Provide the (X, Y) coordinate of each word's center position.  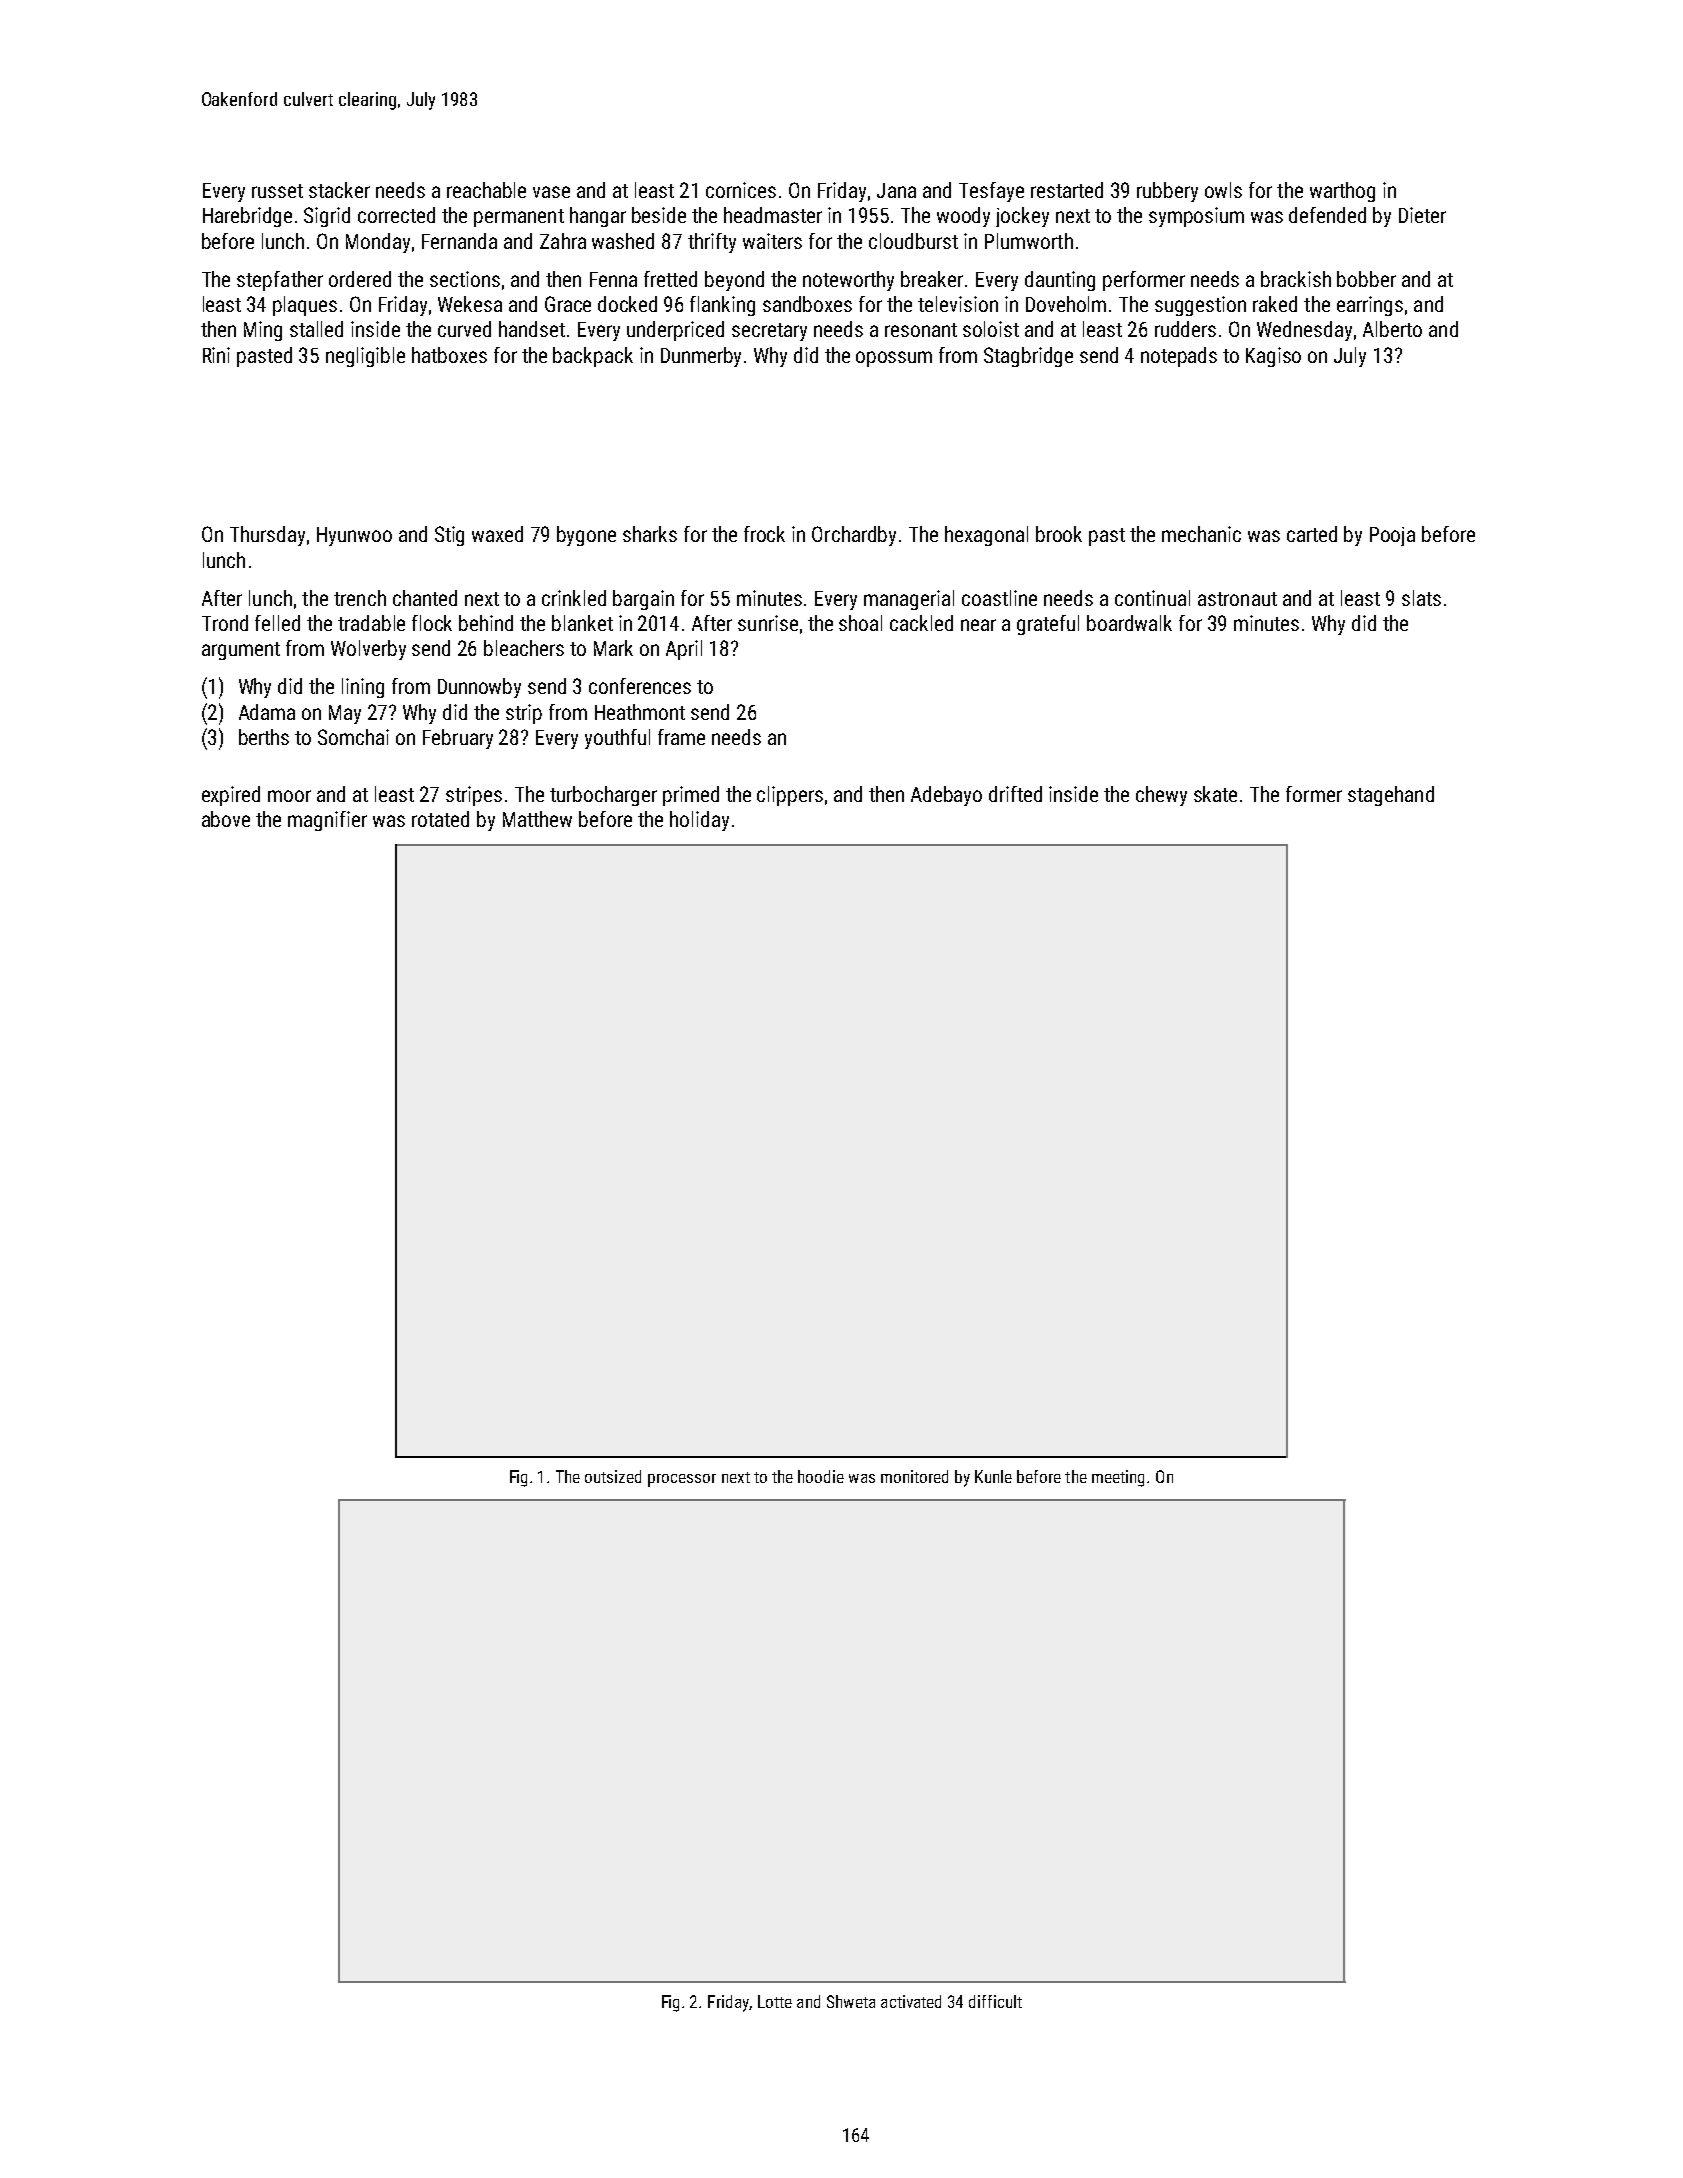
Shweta (851, 2001)
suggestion (1200, 306)
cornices (741, 190)
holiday (699, 821)
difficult (995, 2001)
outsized (613, 1476)
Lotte (775, 2001)
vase (551, 192)
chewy (1161, 796)
